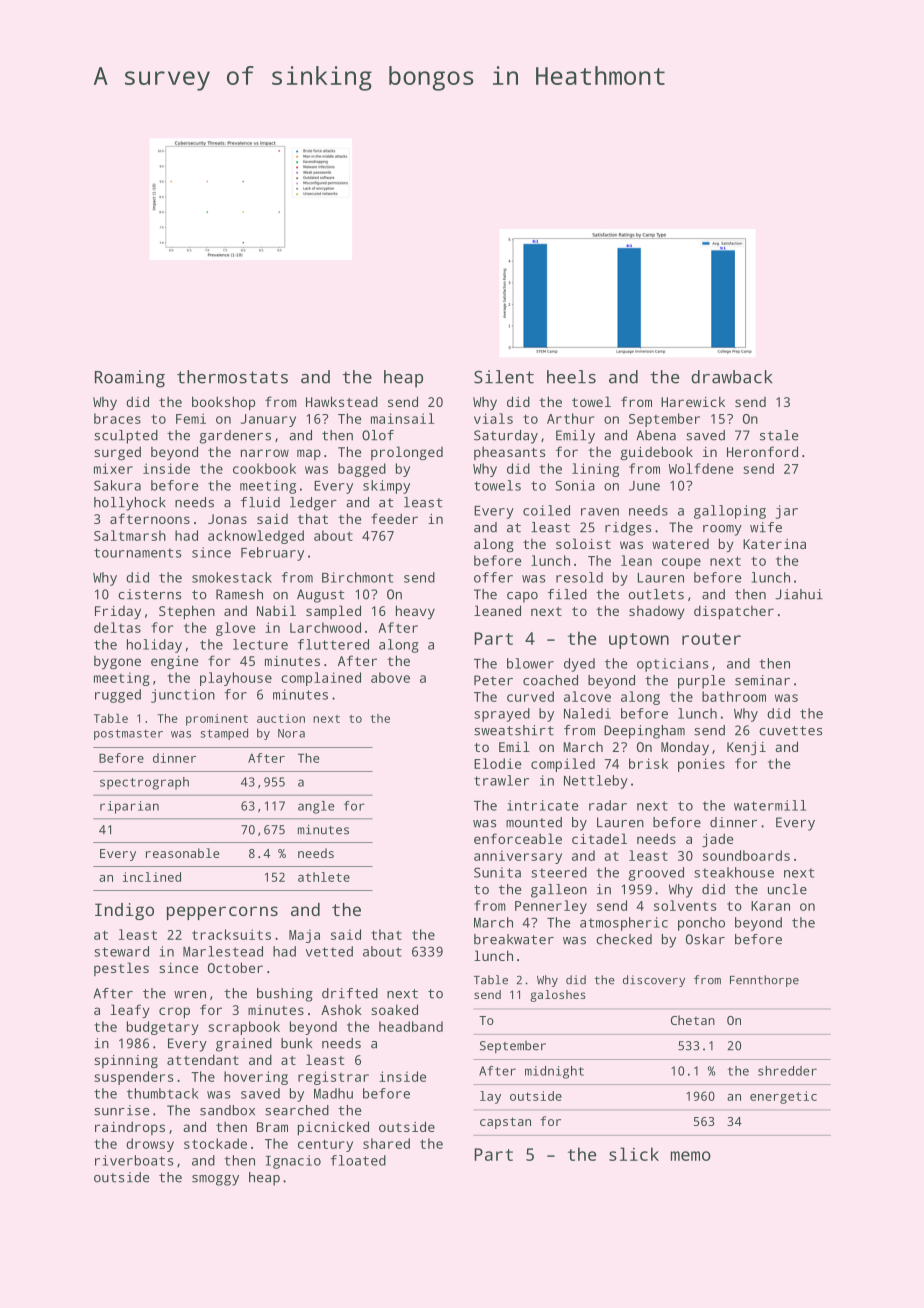 This screenshot has width=924, height=1308. What do you see at coordinates (149, 594) in the screenshot?
I see `cisterns` at bounding box center [149, 594].
